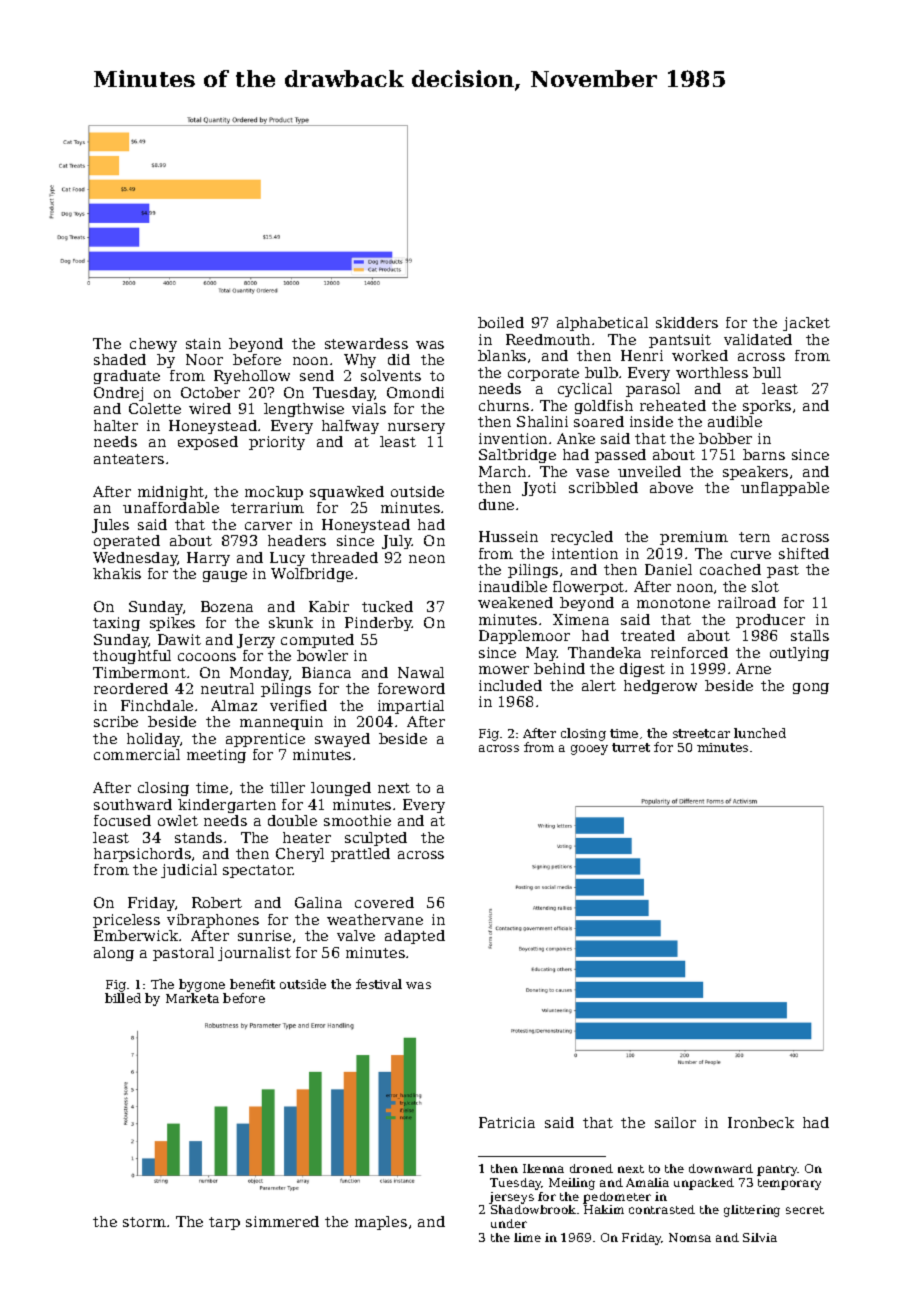  What do you see at coordinates (502, 355) in the screenshot?
I see `blanks` at bounding box center [502, 355].
